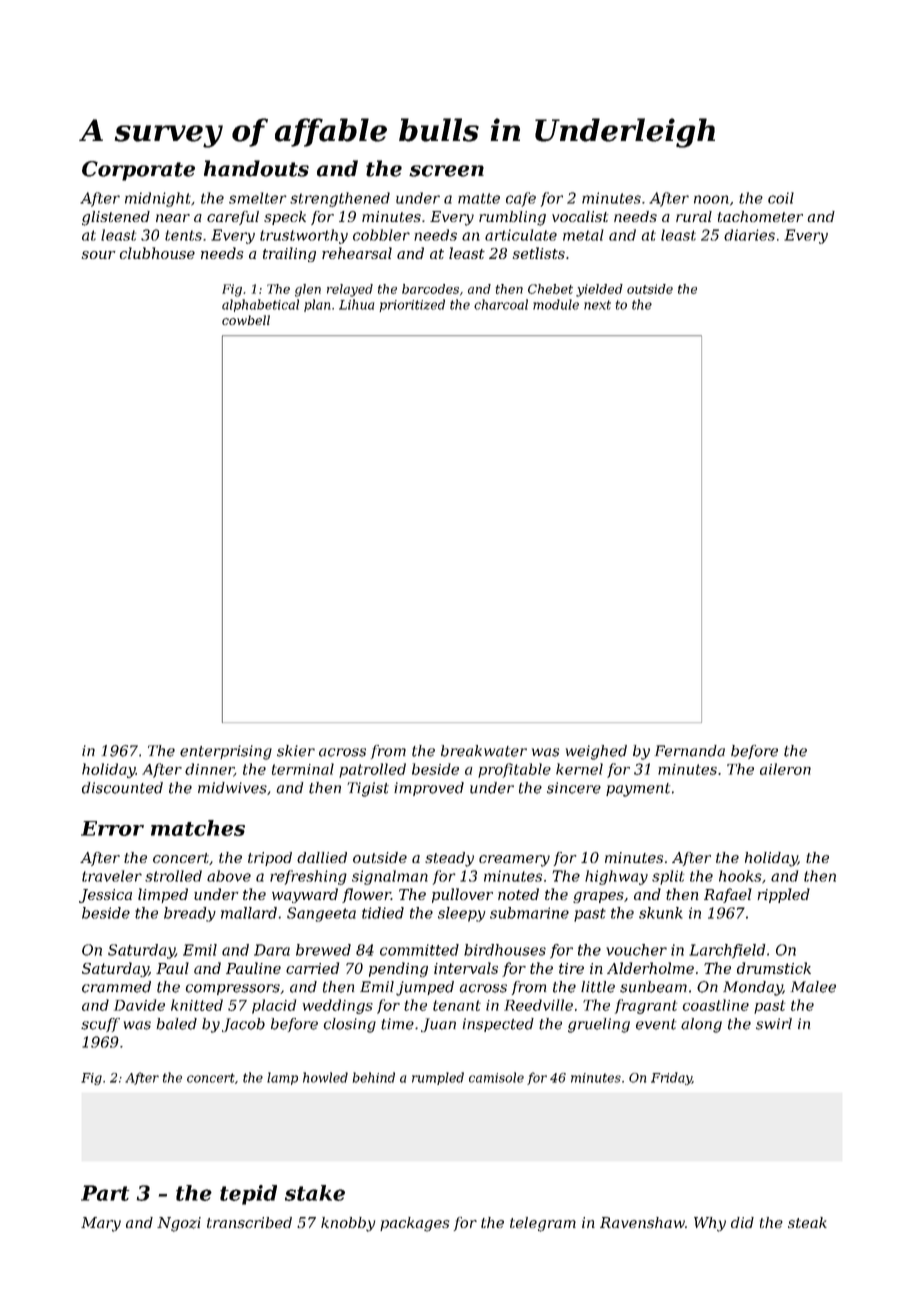 The height and width of the image is (1308, 924). Describe the element at coordinates (749, 235) in the image. I see `diaries` at that location.
